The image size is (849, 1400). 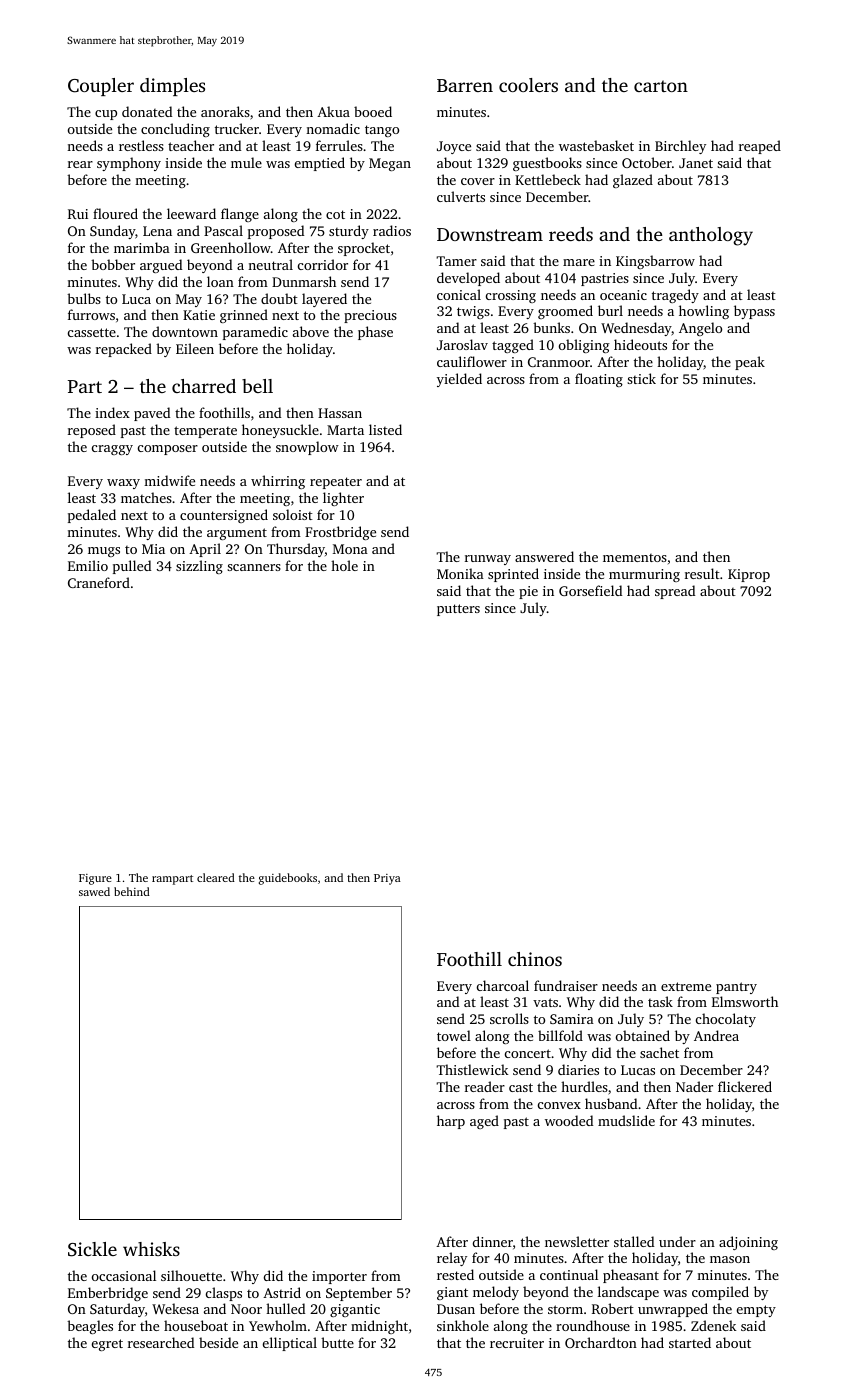 I want to click on carton, so click(x=661, y=86).
